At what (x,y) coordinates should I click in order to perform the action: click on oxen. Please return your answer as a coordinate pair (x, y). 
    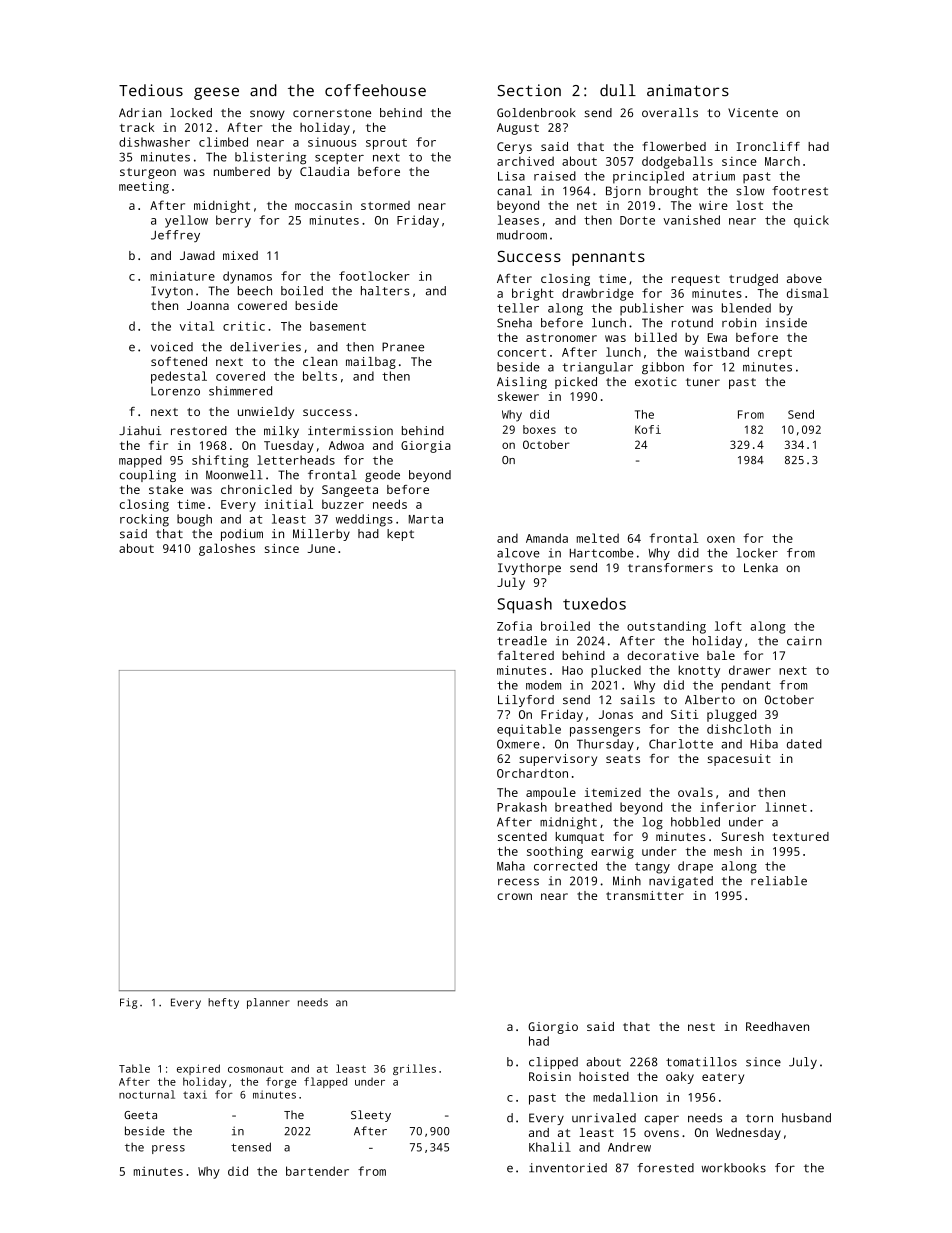
    Looking at the image, I should click on (721, 539).
